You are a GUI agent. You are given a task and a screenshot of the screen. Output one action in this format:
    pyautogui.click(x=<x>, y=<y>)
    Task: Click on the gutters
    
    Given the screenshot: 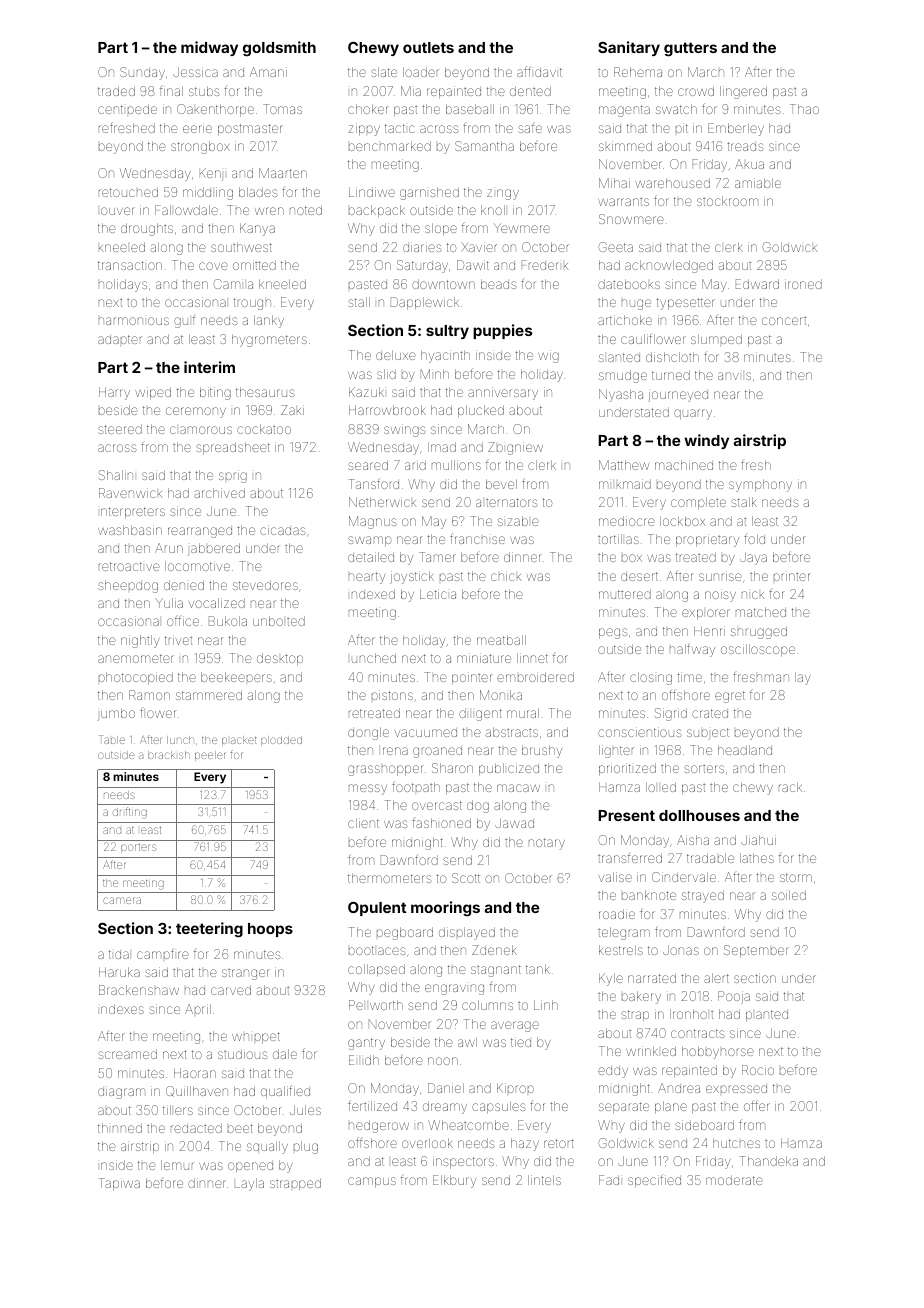 What is the action you would take?
    pyautogui.click(x=690, y=49)
